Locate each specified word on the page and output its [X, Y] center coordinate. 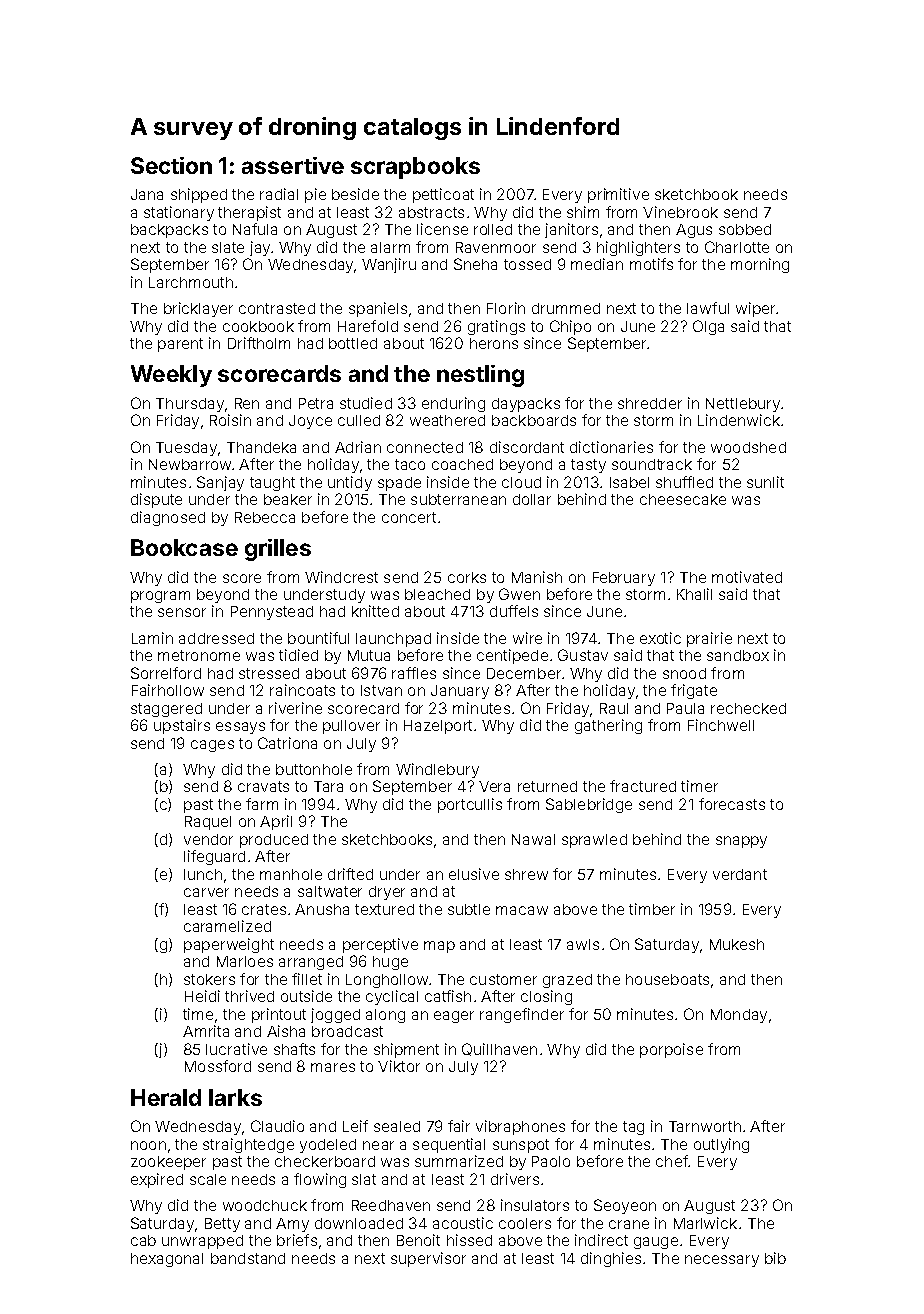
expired [157, 1180]
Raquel [208, 823]
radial [279, 194]
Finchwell [721, 725]
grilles [278, 550]
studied [366, 403]
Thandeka [261, 447]
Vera [494, 786]
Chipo [570, 327]
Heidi [202, 996]
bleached [437, 594]
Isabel [629, 482]
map [439, 947]
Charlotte [737, 247]
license [442, 229]
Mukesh [737, 944]
